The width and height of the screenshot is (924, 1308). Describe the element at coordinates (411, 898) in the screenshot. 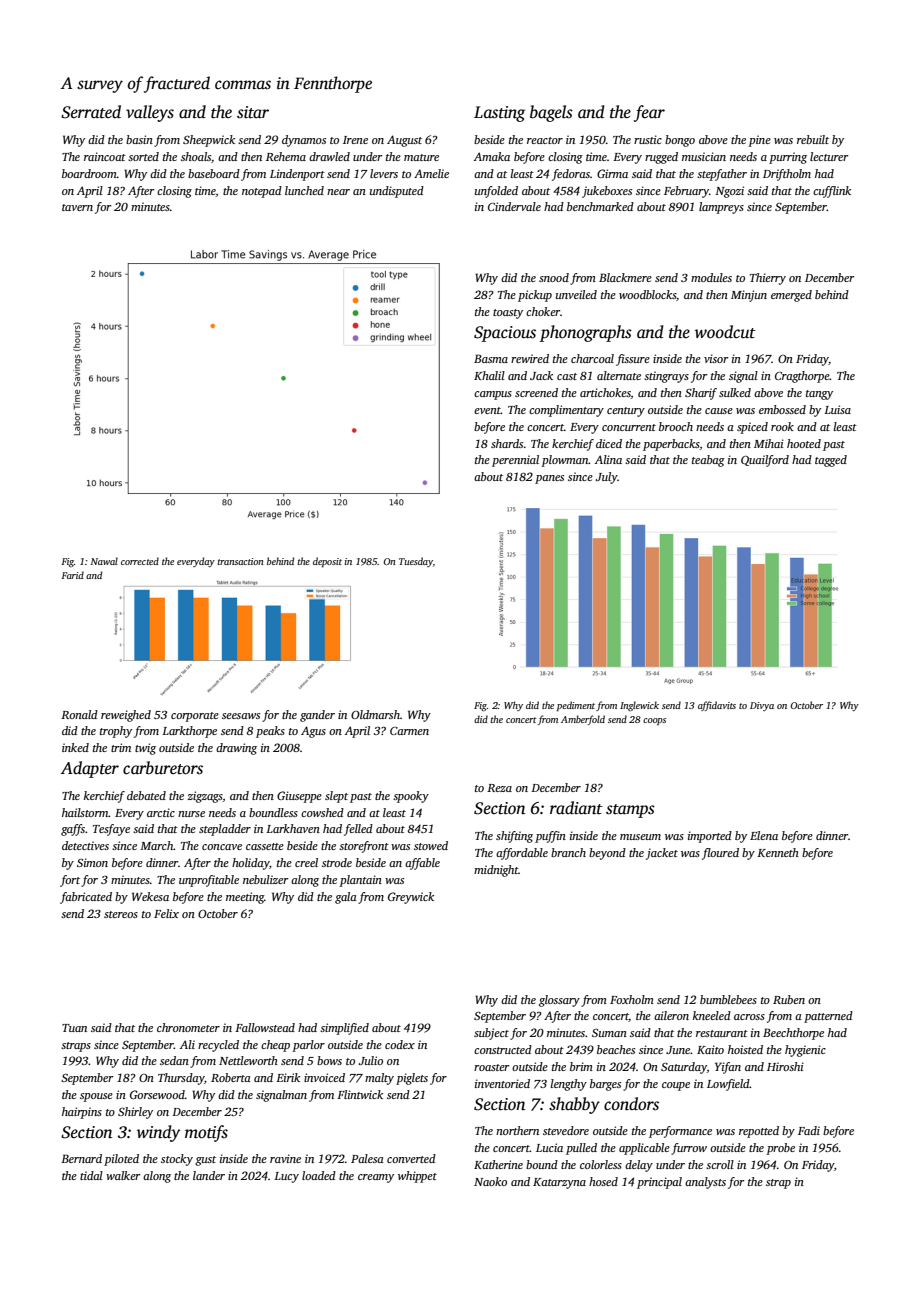

I see `Greywick` at that location.
